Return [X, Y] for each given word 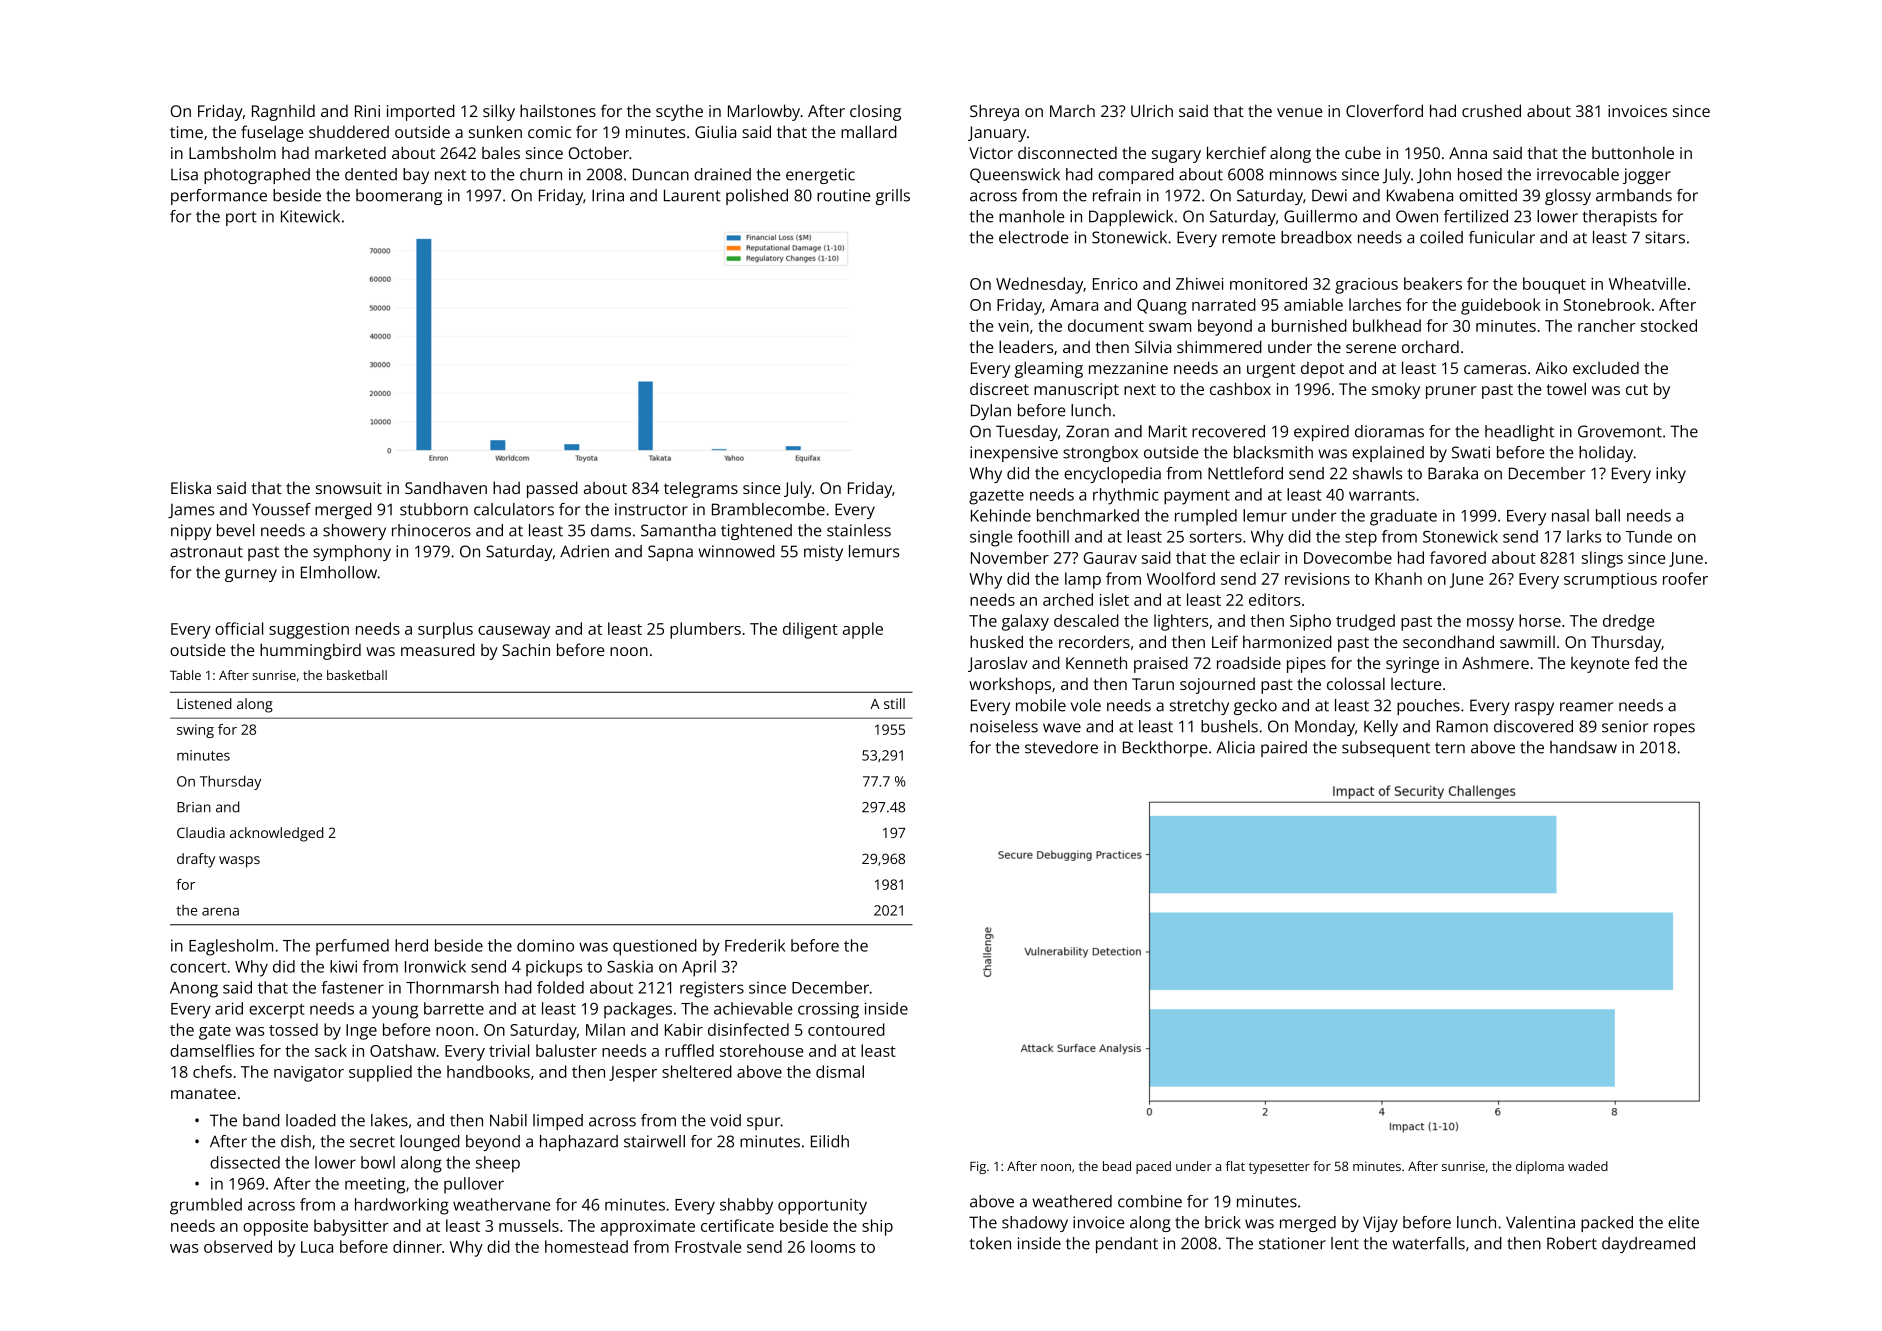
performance [219, 197]
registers [712, 990]
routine [844, 195]
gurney [251, 575]
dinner [417, 1246]
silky [499, 112]
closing [875, 113]
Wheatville [1647, 283]
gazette [996, 497]
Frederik [755, 945]
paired [1284, 749]
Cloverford [1384, 110]
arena [220, 911]
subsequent [1386, 749]
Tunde [1649, 536]
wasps [239, 862]
